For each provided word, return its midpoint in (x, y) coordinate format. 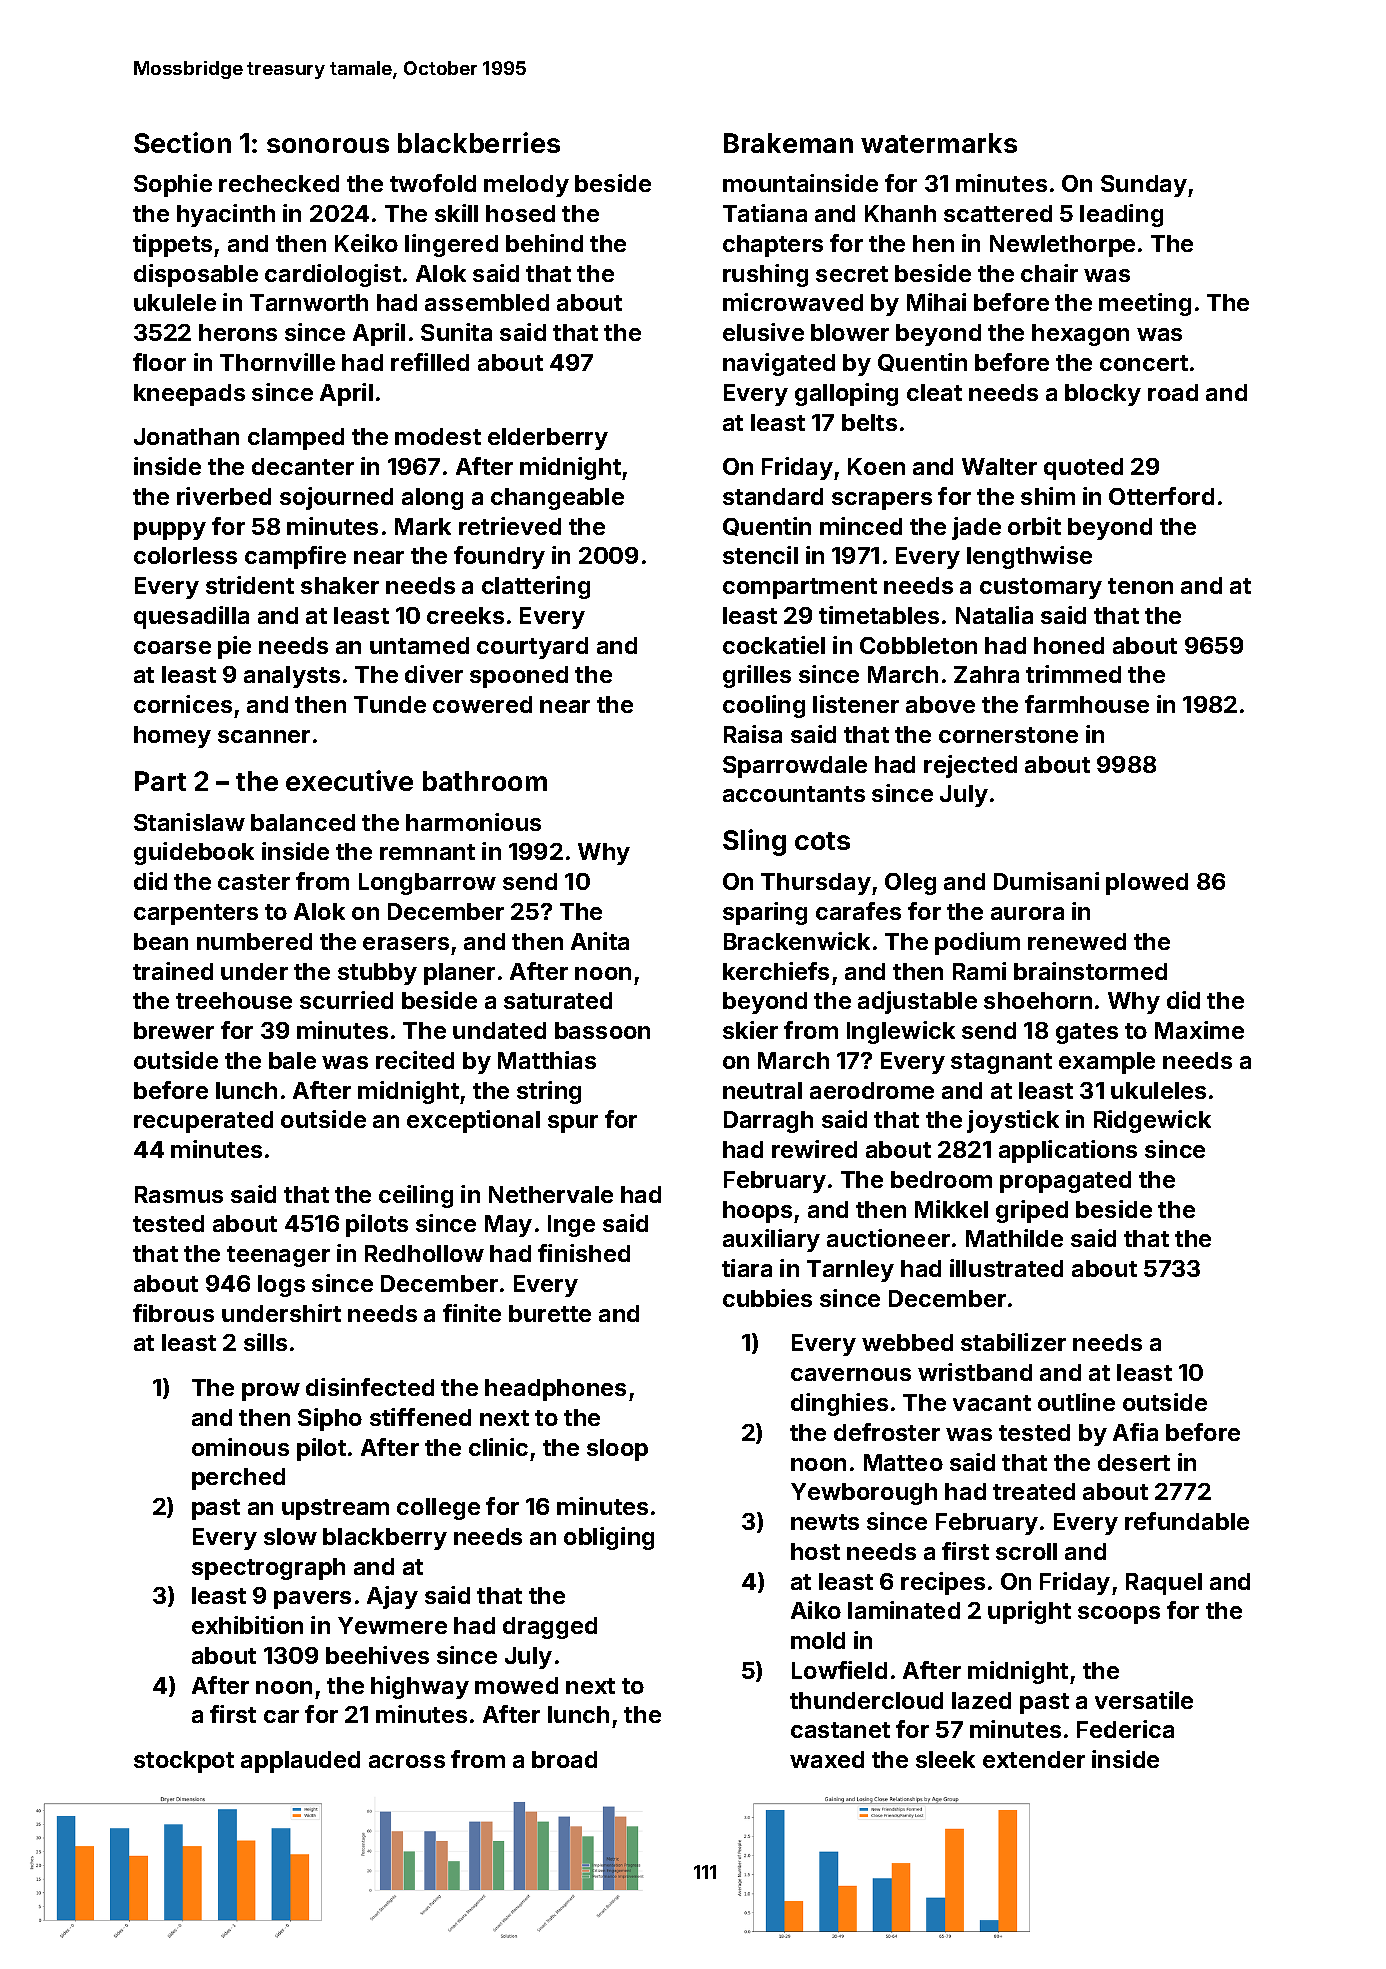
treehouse (234, 1000)
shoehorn (1038, 1000)
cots (822, 841)
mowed (516, 1685)
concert (1144, 363)
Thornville (277, 362)
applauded (300, 1762)
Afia (1135, 1432)
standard (773, 496)
